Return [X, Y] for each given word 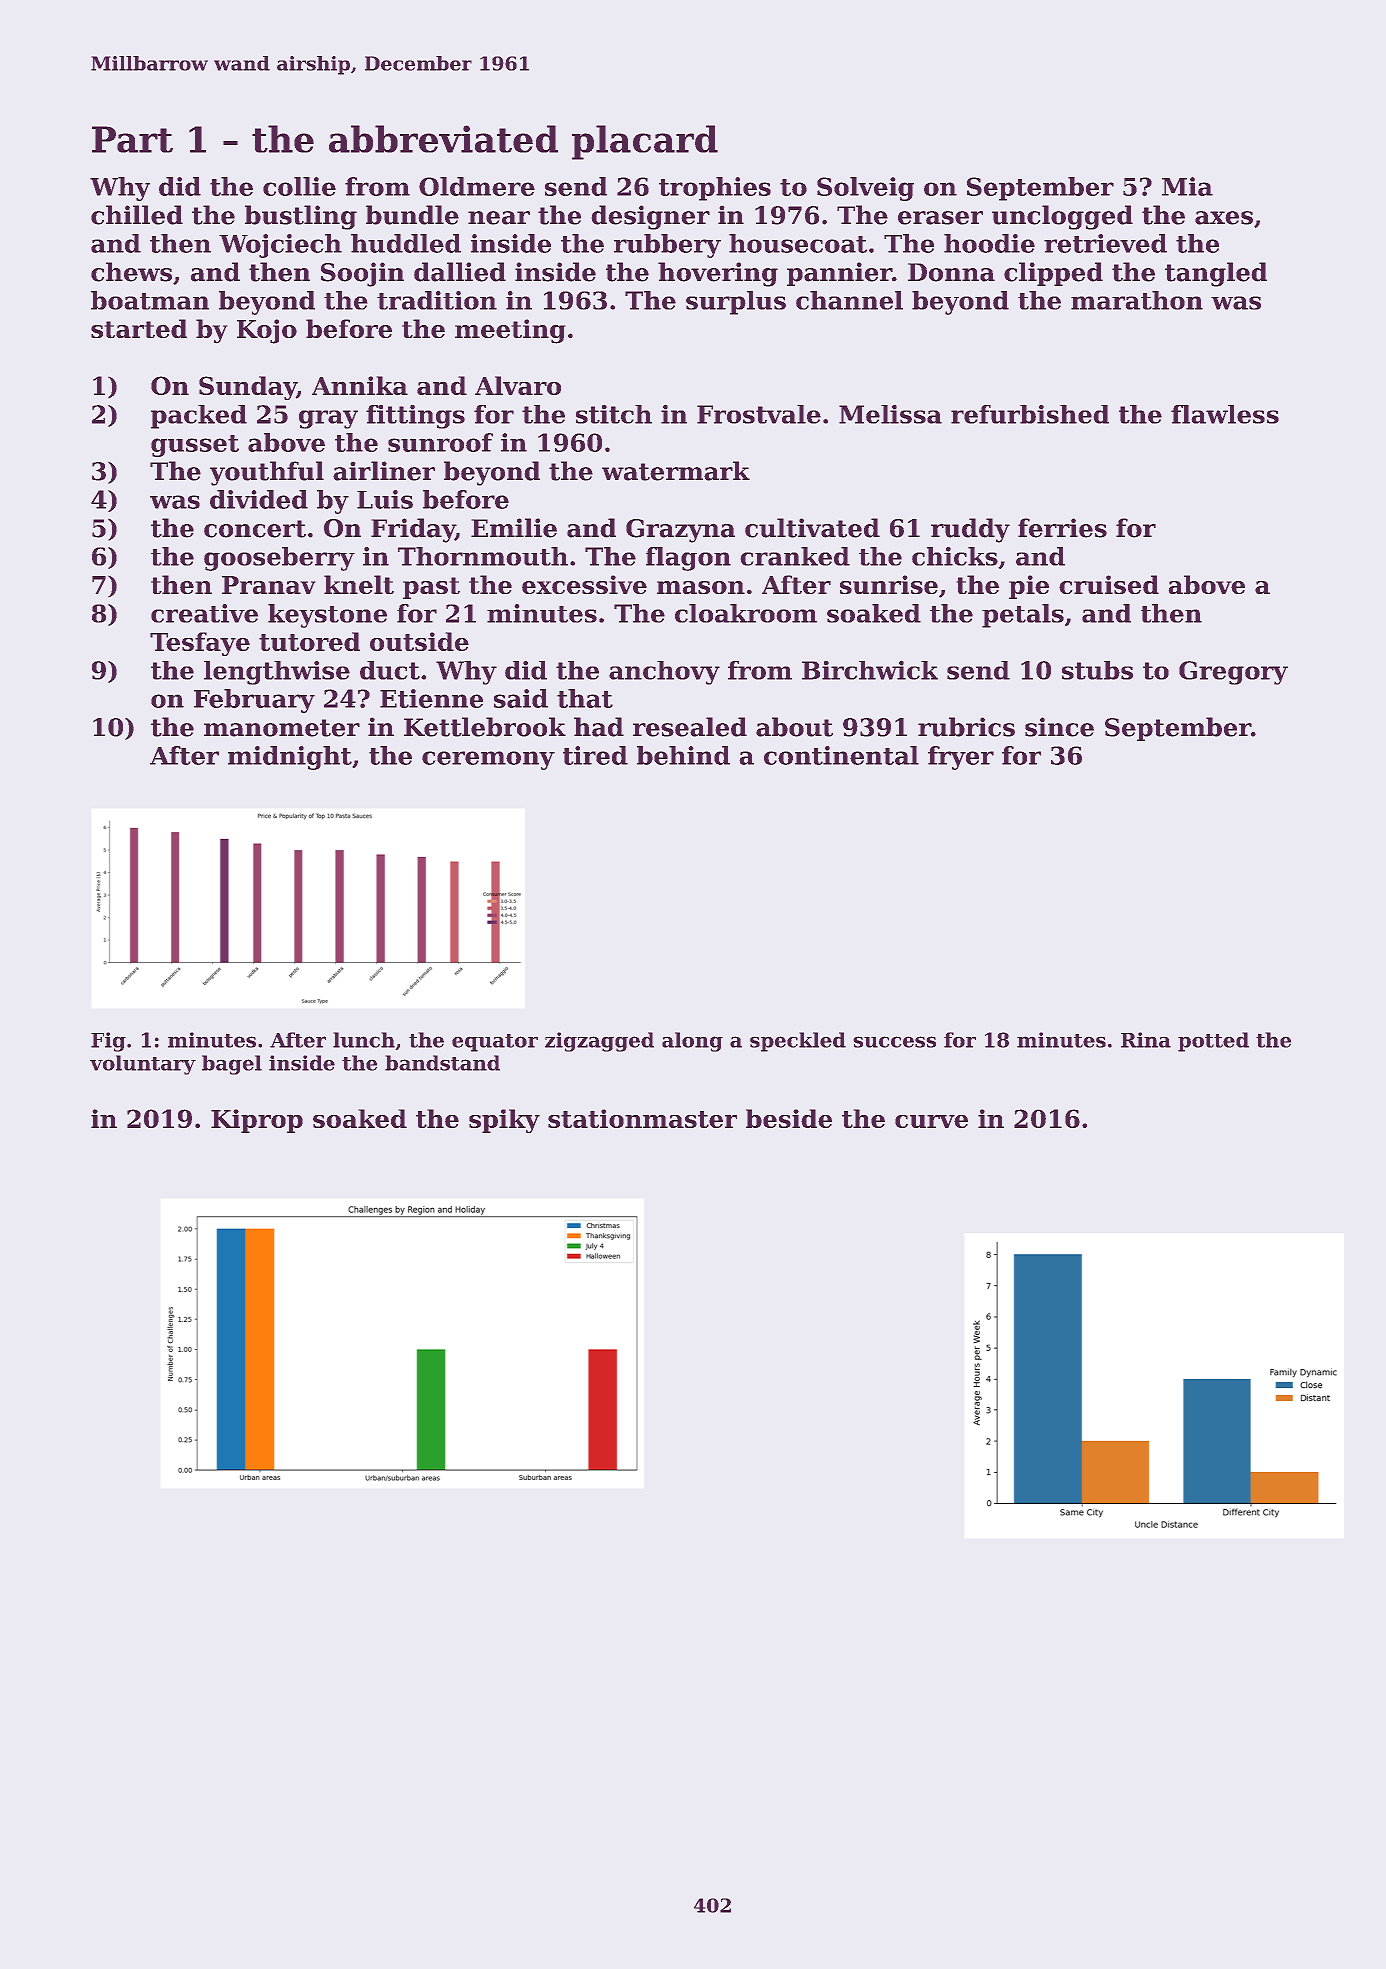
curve [931, 1121]
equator [495, 1043]
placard [645, 142]
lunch [364, 1040]
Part [132, 139]
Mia [1187, 186]
